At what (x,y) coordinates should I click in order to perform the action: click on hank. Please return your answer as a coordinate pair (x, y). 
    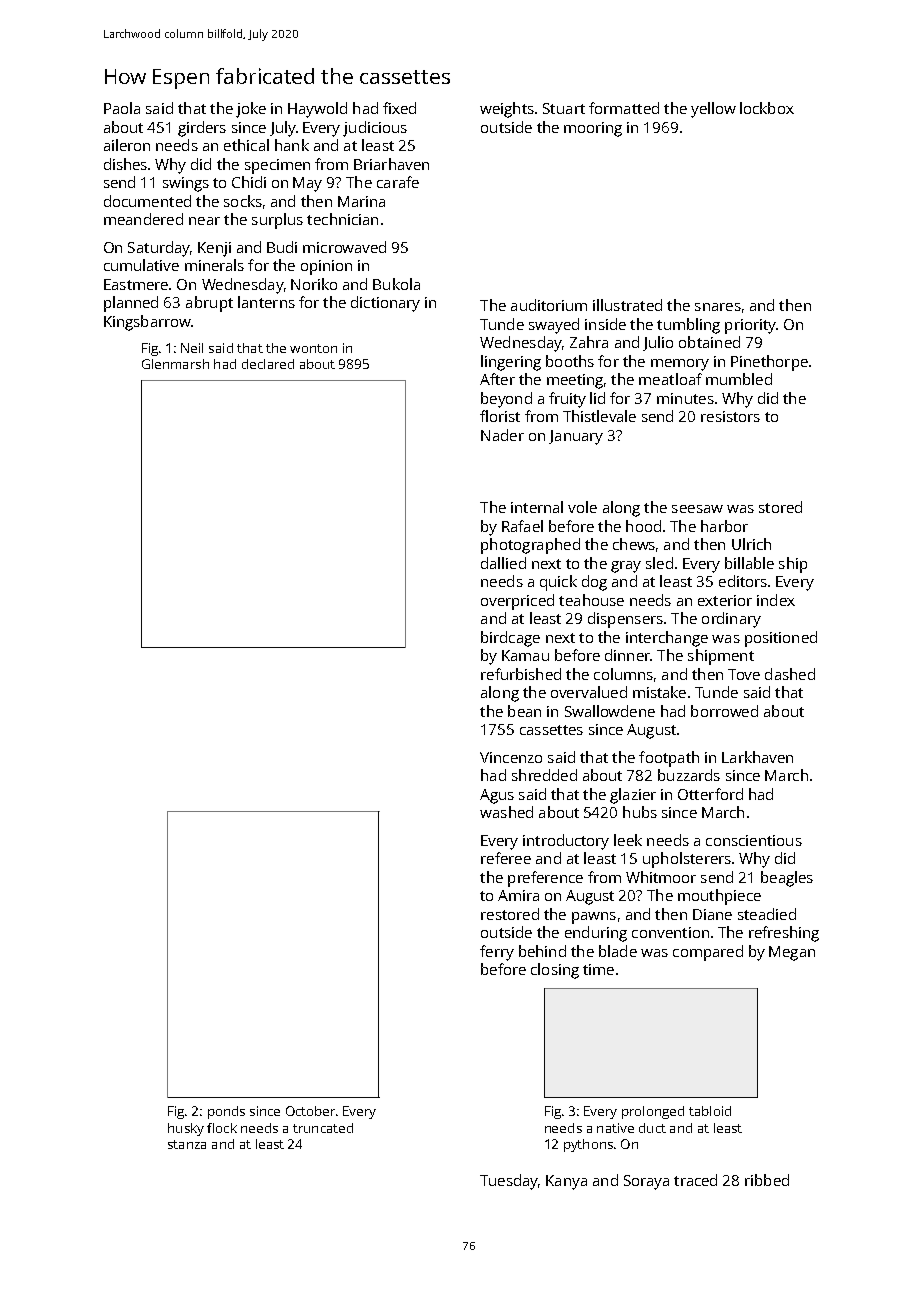
    Looking at the image, I should click on (292, 145).
